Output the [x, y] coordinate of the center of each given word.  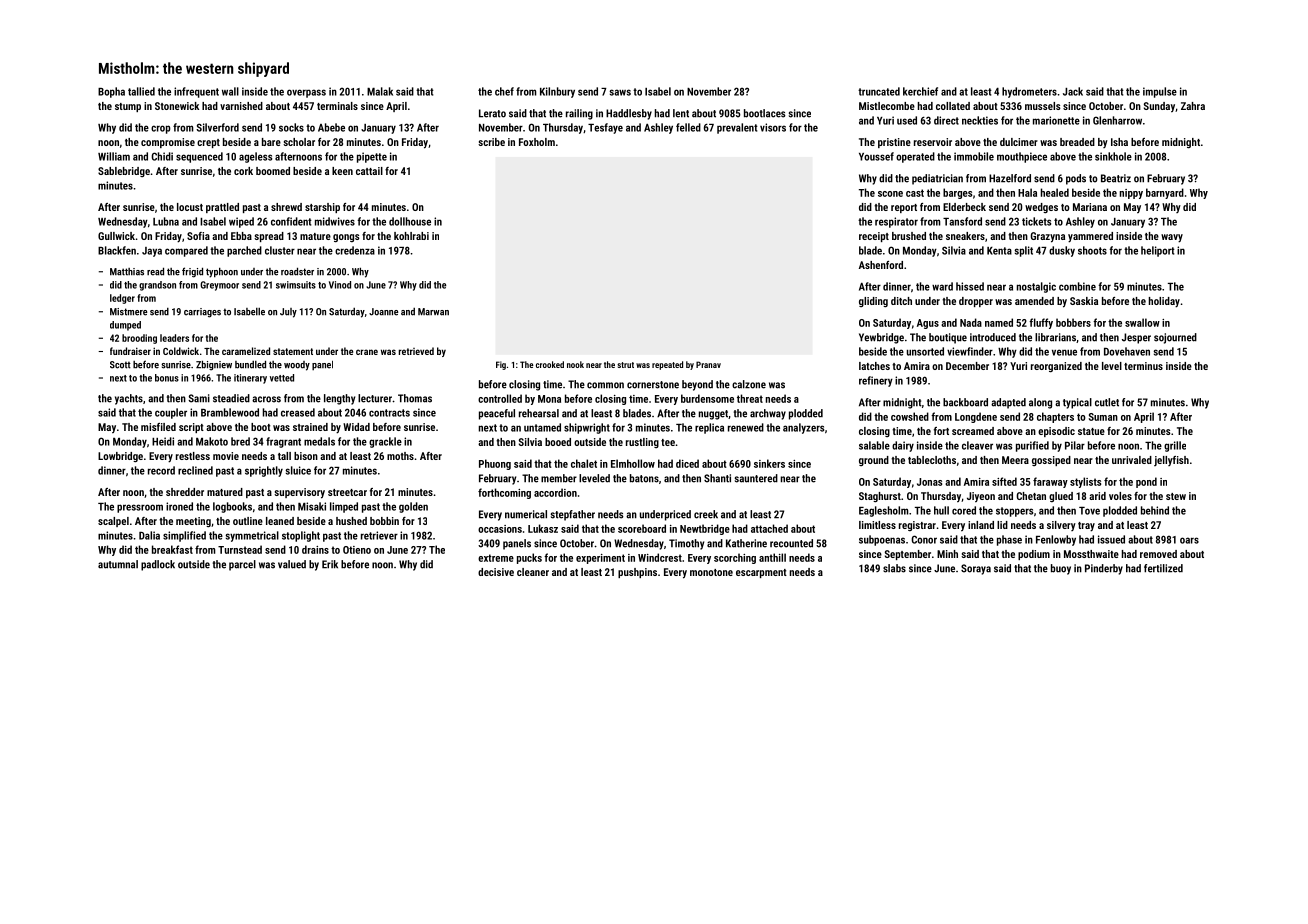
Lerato [492, 113]
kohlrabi [411, 236]
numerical [526, 514]
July [288, 313]
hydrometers [1029, 92]
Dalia [149, 535]
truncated [879, 91]
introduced [993, 337]
